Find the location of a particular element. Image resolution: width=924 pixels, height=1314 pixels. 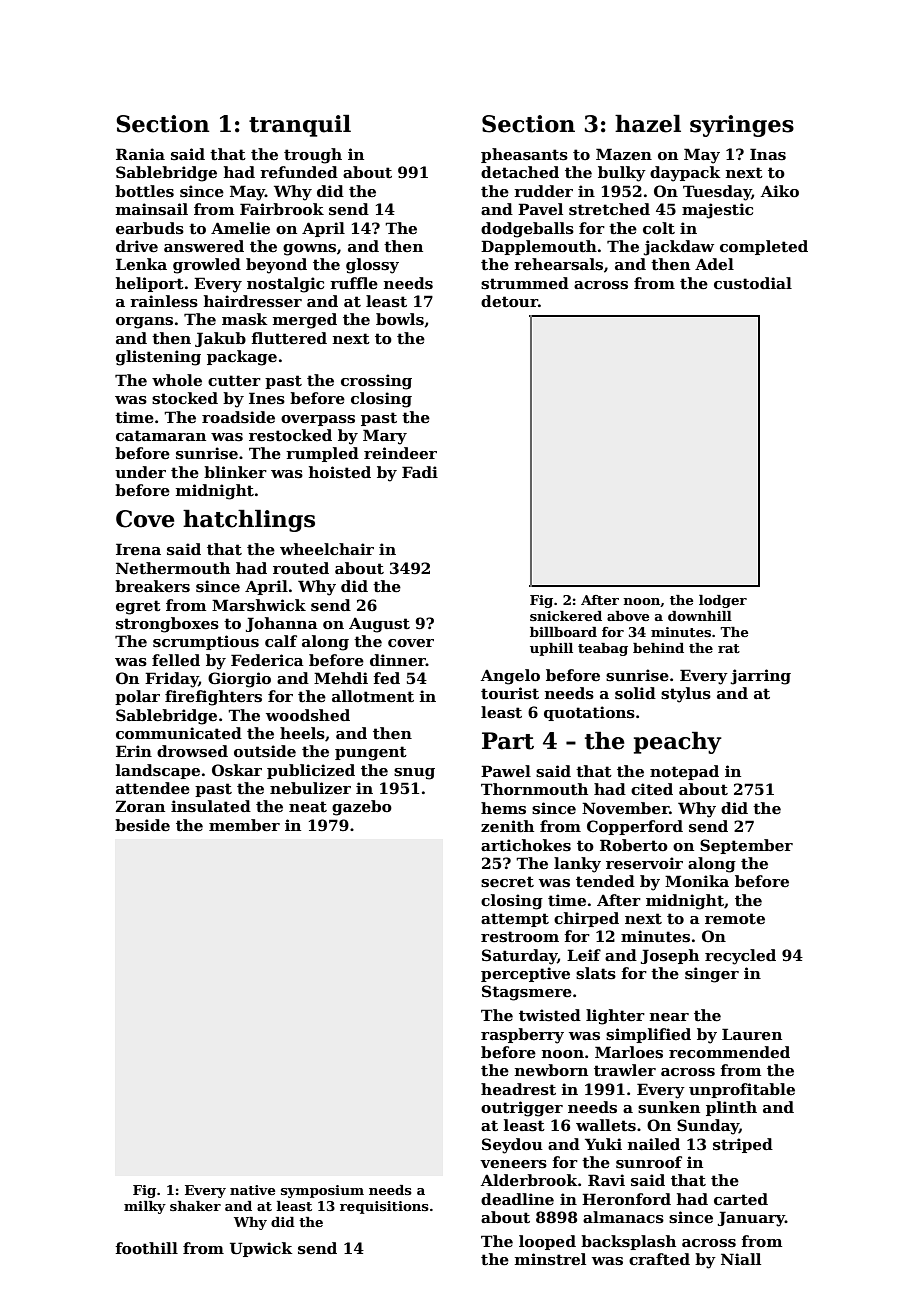

downhill is located at coordinates (700, 616).
